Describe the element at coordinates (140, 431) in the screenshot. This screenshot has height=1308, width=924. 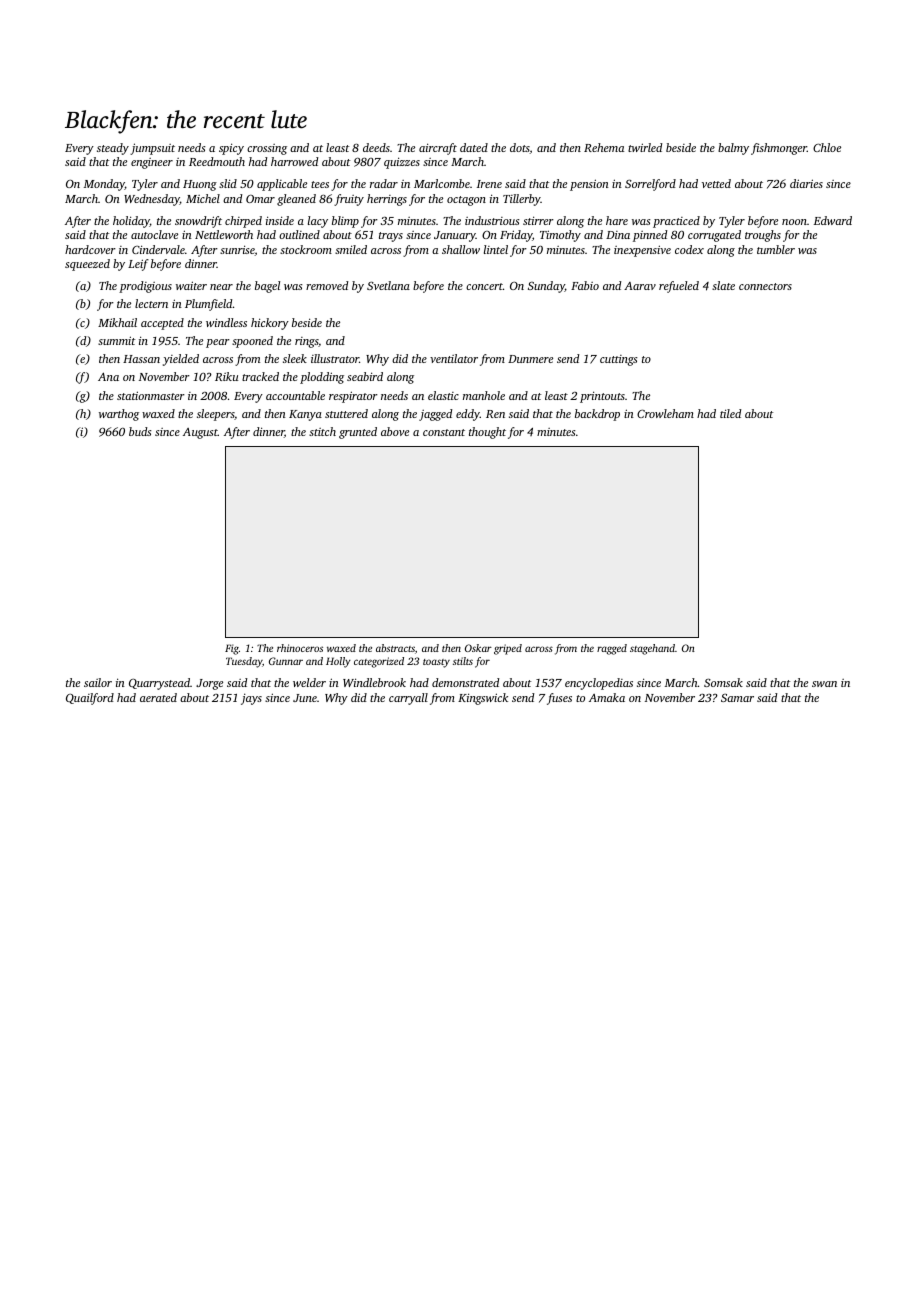
I see `buds` at that location.
